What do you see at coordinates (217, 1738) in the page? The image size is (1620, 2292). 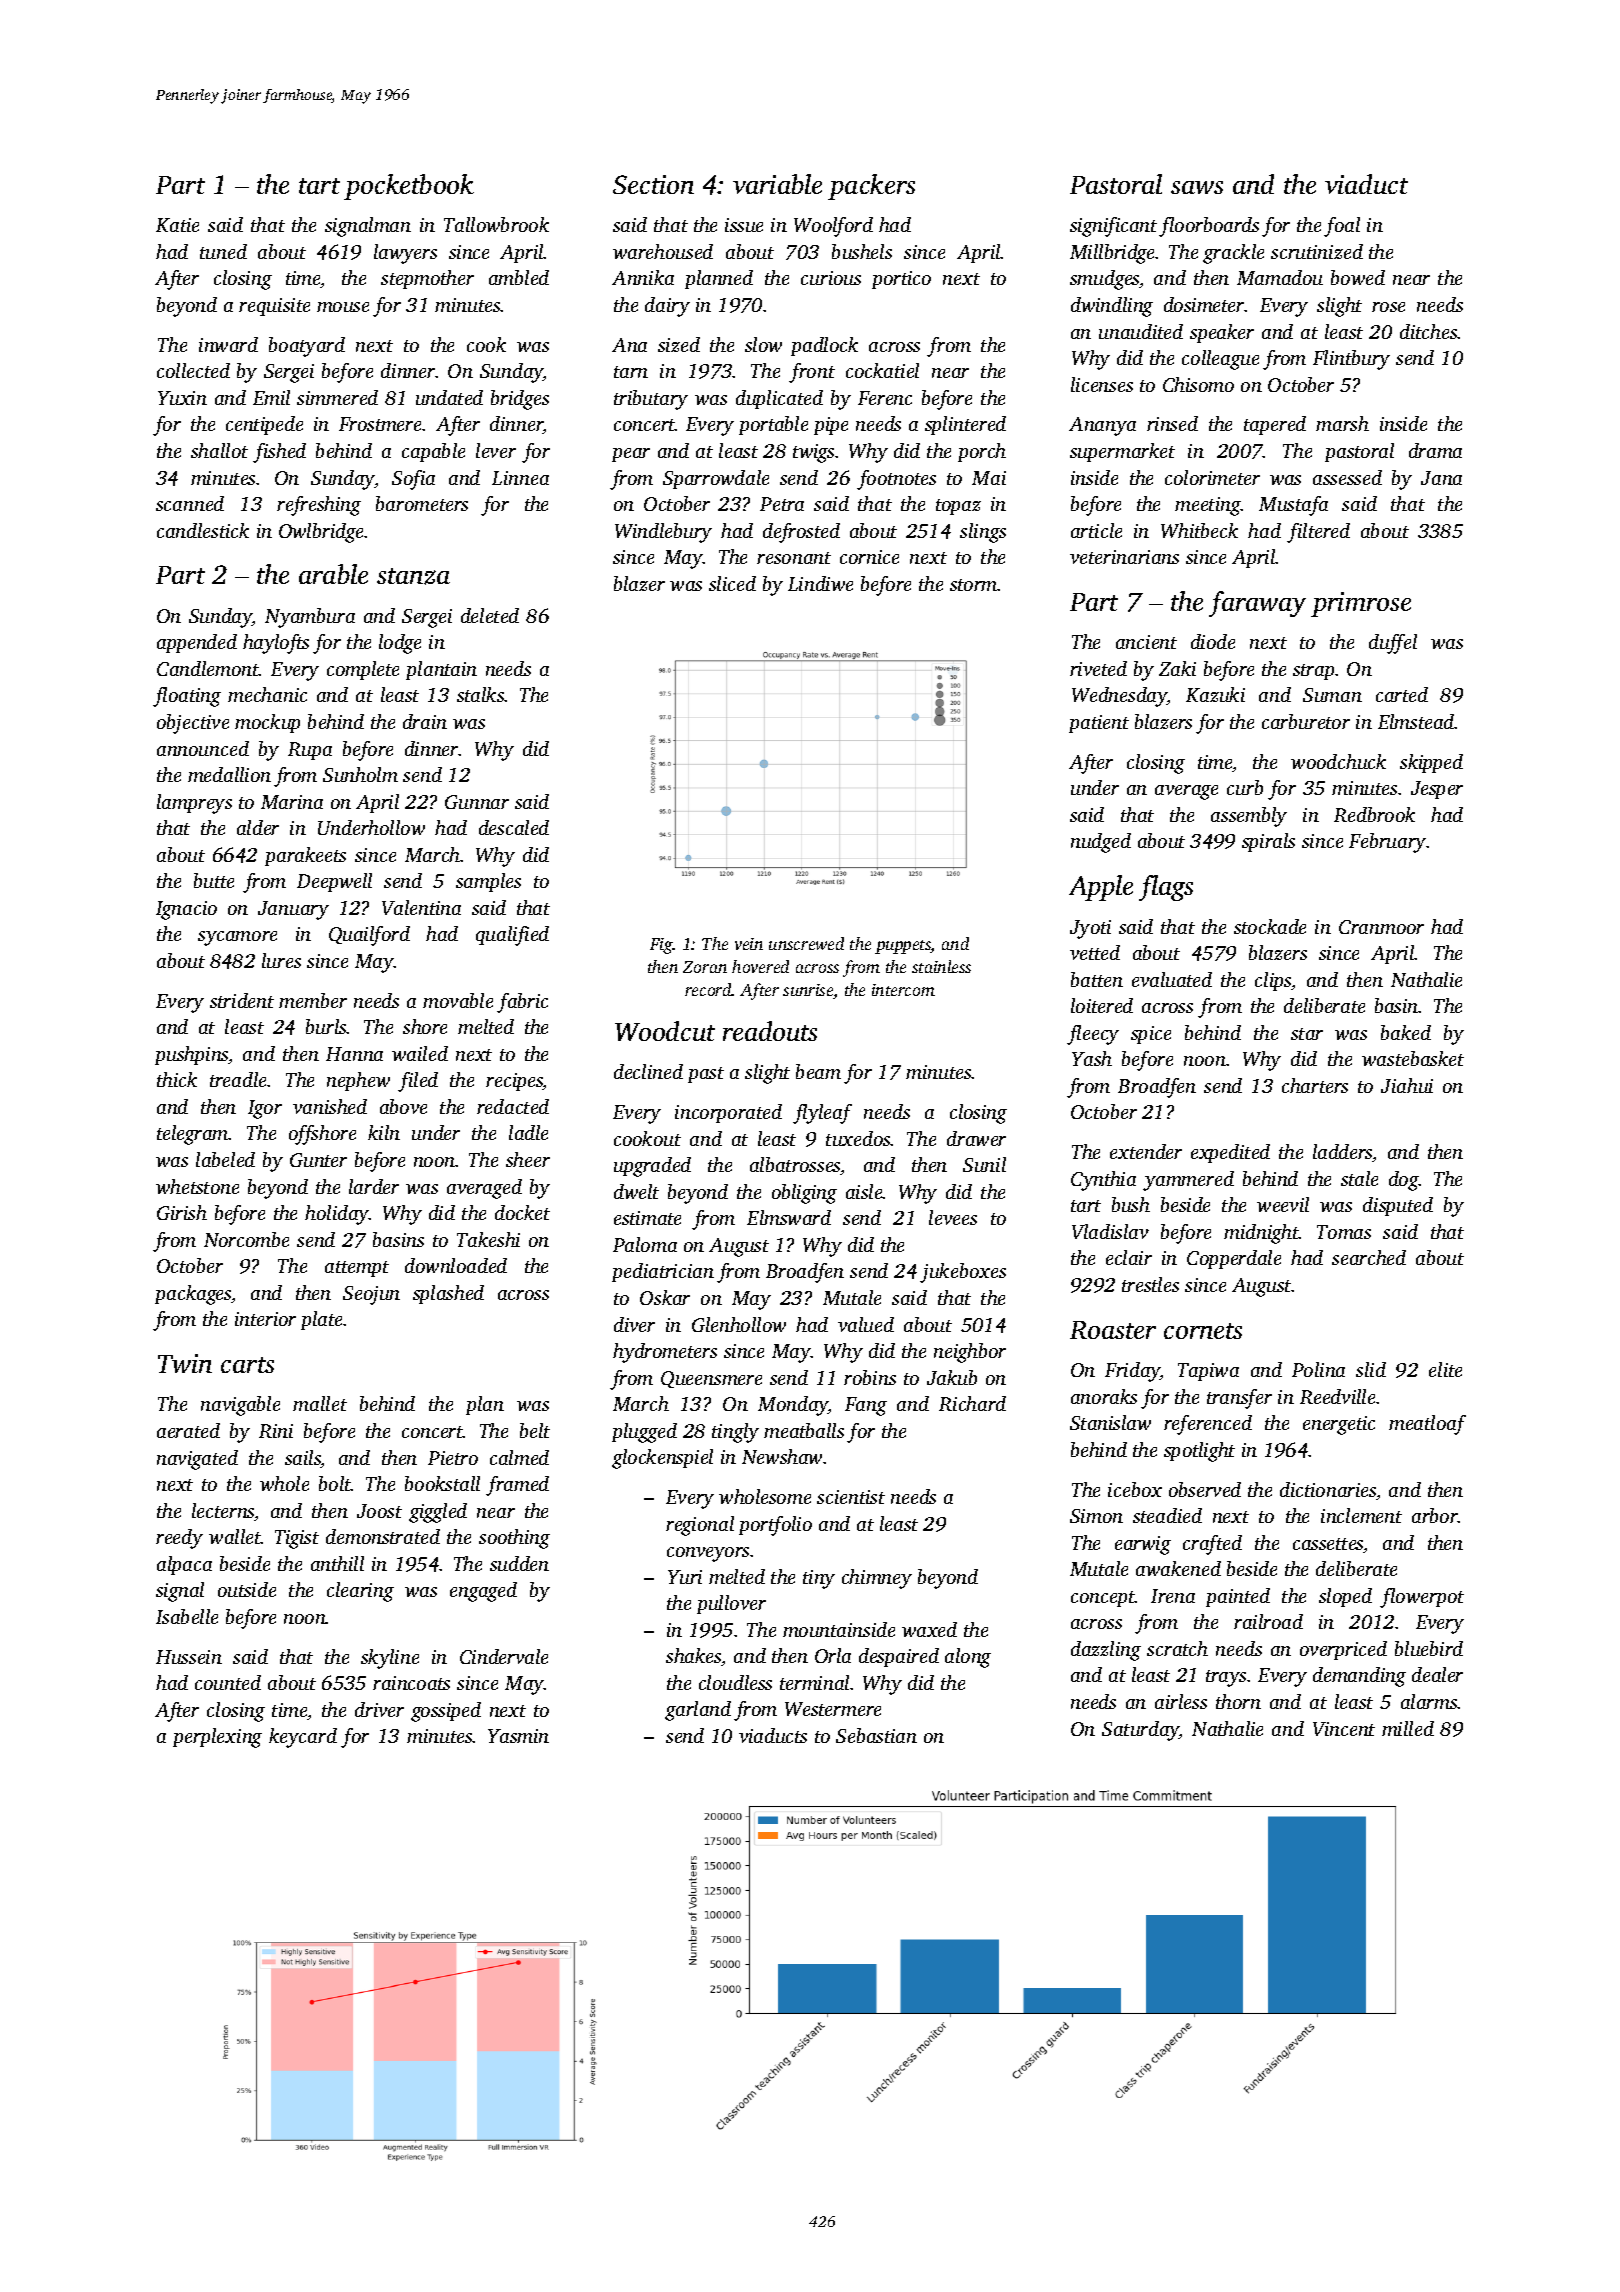 I see `perplexing` at bounding box center [217, 1738].
